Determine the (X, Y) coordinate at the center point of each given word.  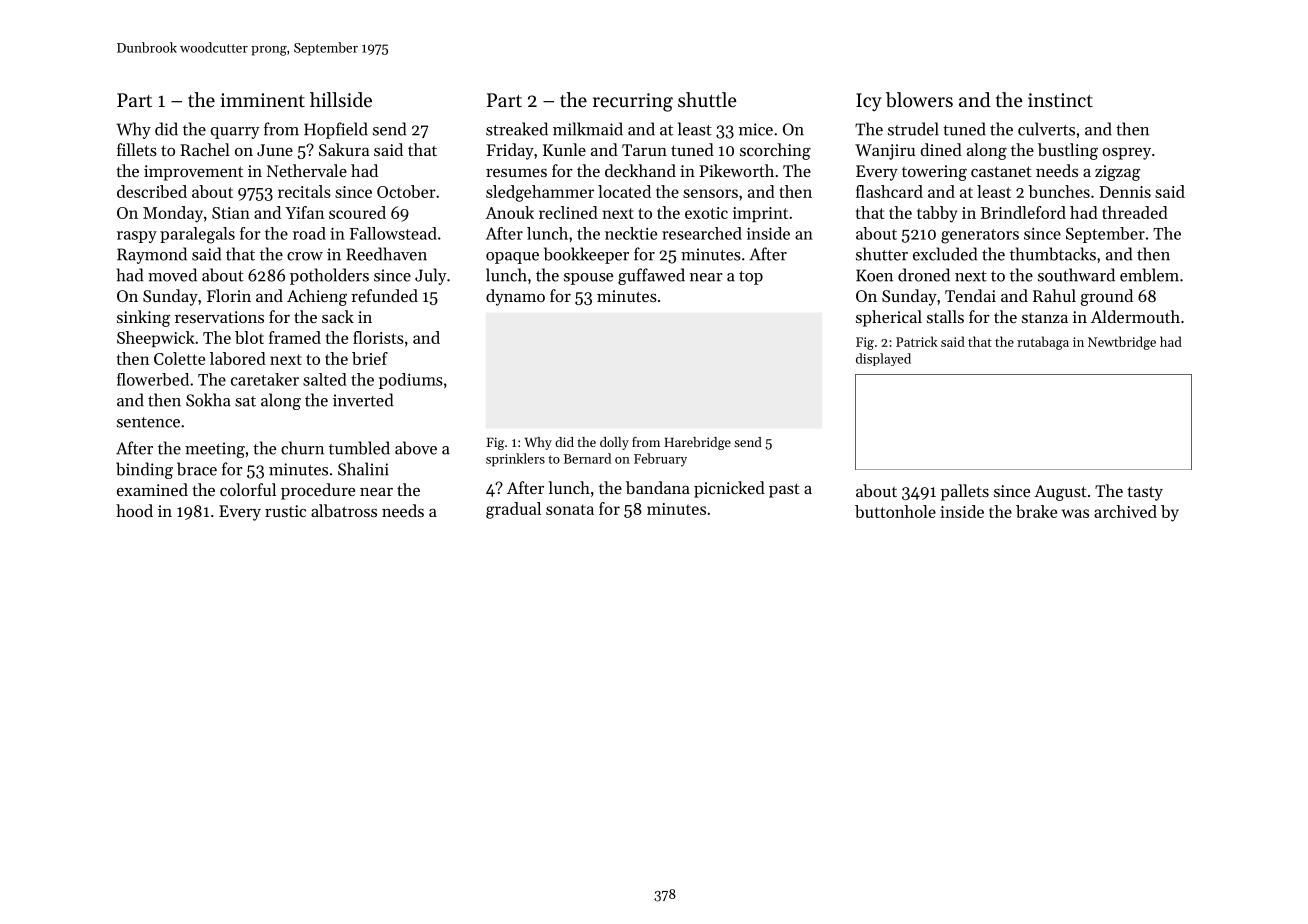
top (751, 278)
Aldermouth (1135, 316)
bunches (1059, 191)
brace (197, 469)
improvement (193, 173)
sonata (570, 509)
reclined (568, 212)
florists (378, 337)
